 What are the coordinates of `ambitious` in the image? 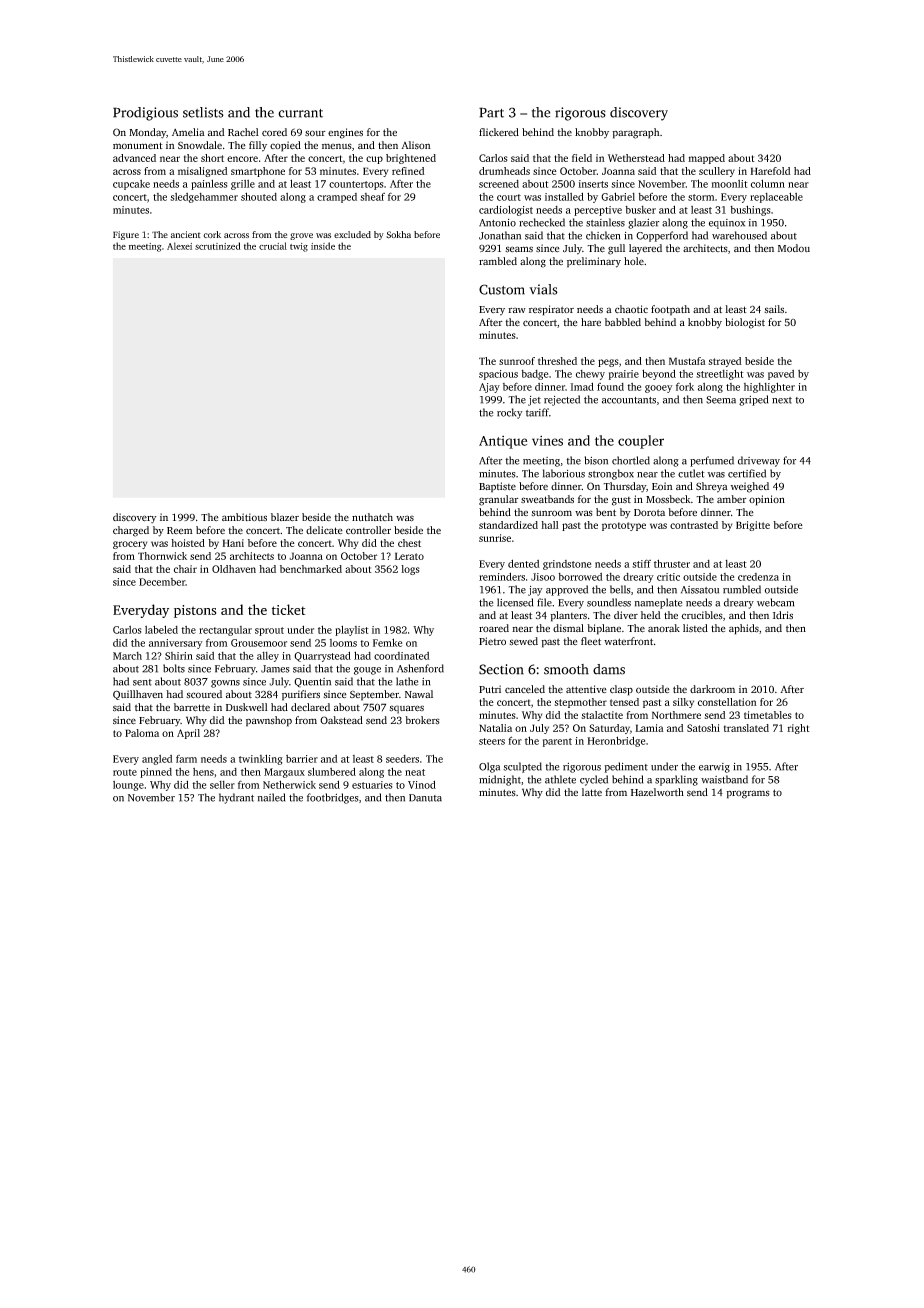 It's located at (244, 517).
